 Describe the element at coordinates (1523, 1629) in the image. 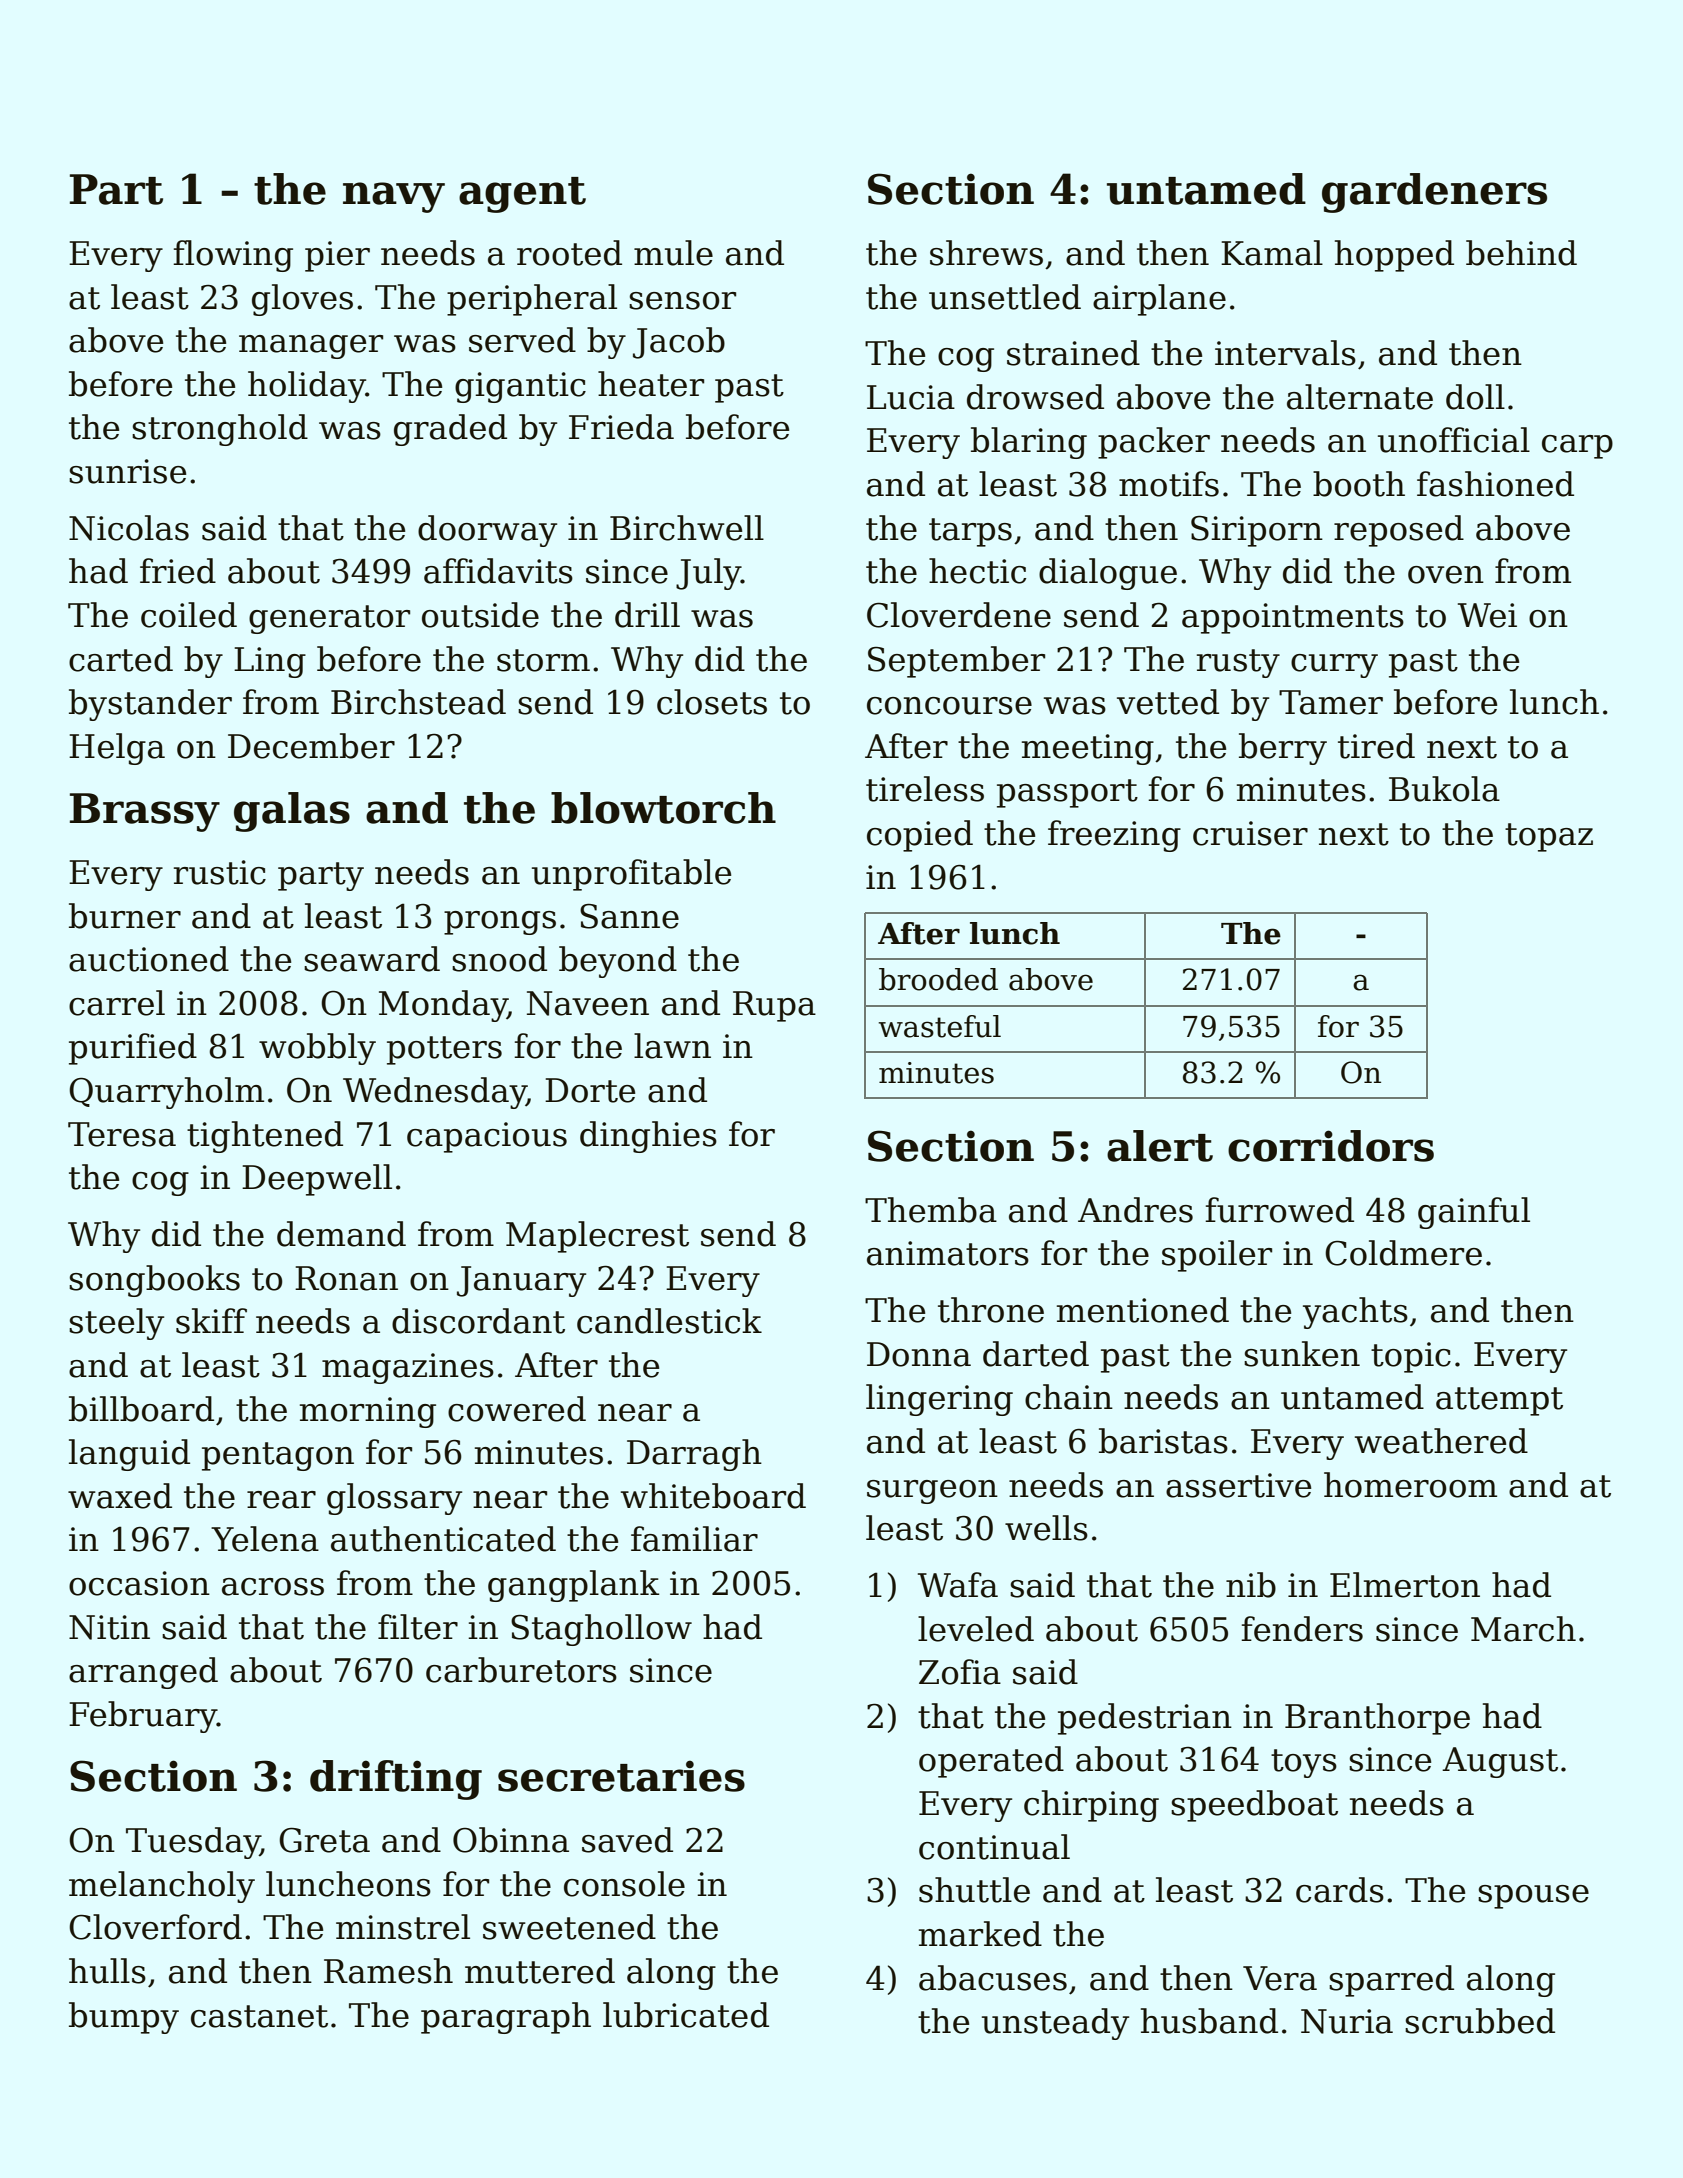

I see `March` at that location.
